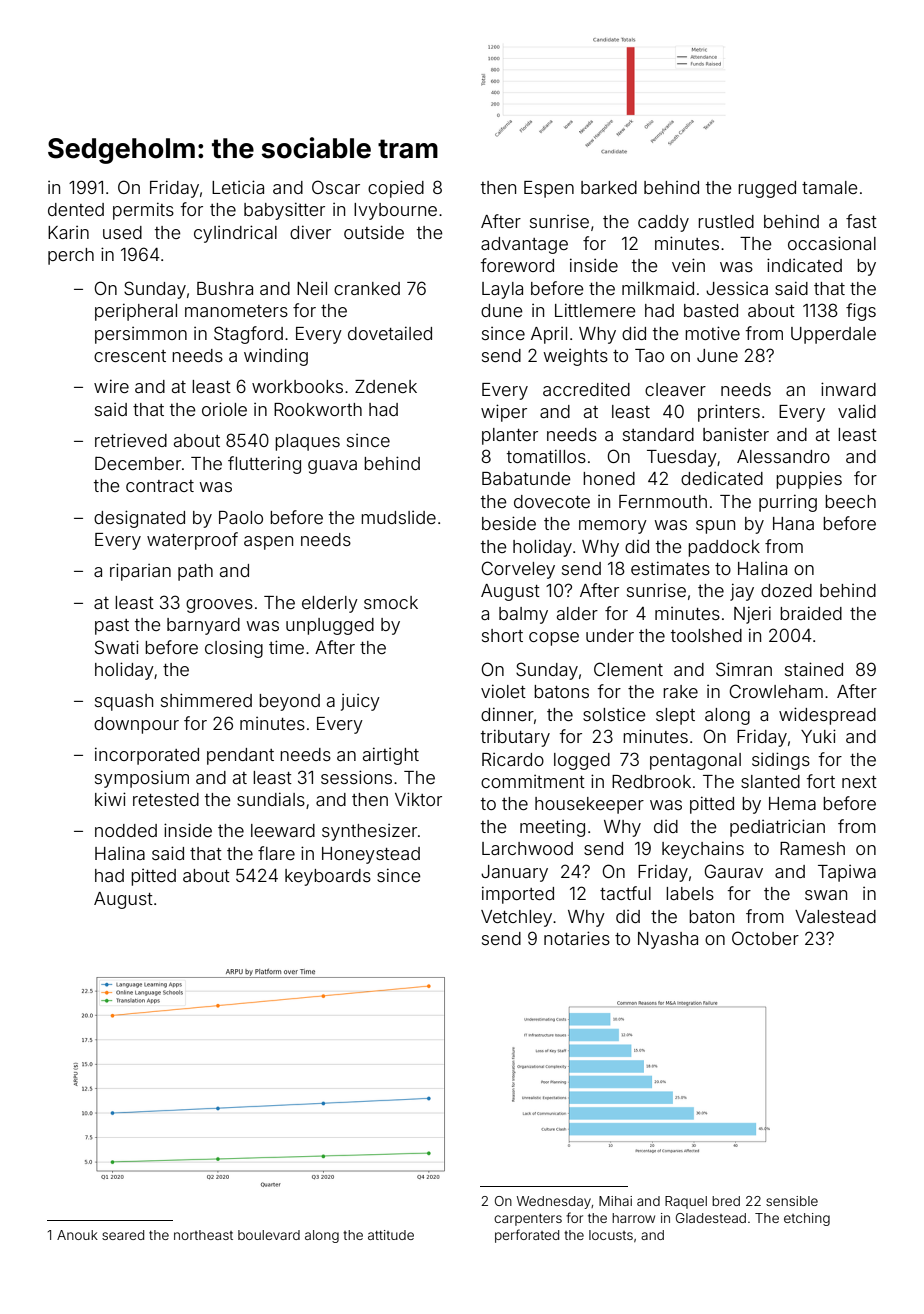 This page has width=924, height=1314. What do you see at coordinates (396, 189) in the page?
I see `copied` at bounding box center [396, 189].
